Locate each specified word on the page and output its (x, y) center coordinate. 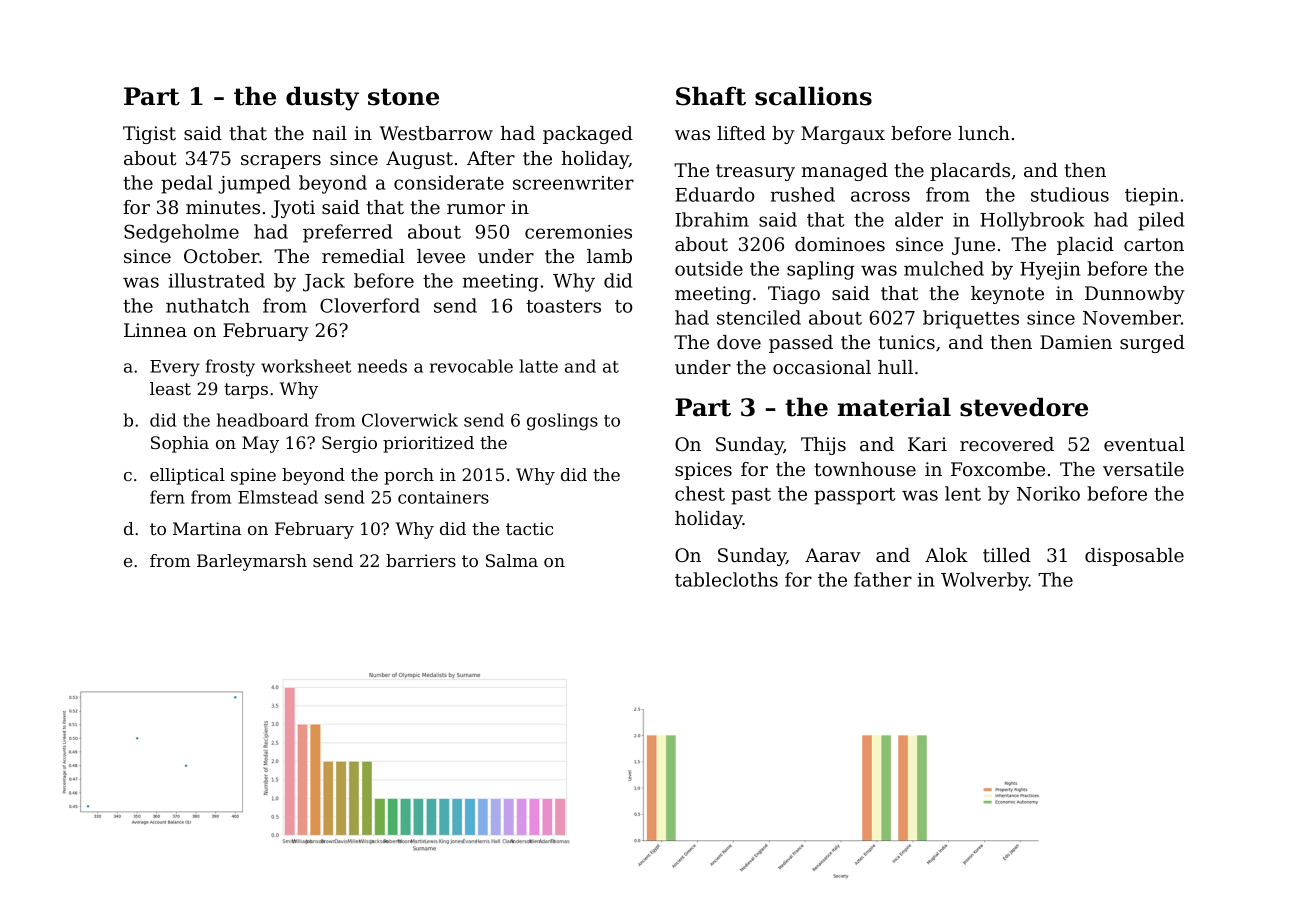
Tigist (149, 135)
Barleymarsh (252, 562)
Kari (927, 444)
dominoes (840, 244)
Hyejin (1050, 271)
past (751, 496)
